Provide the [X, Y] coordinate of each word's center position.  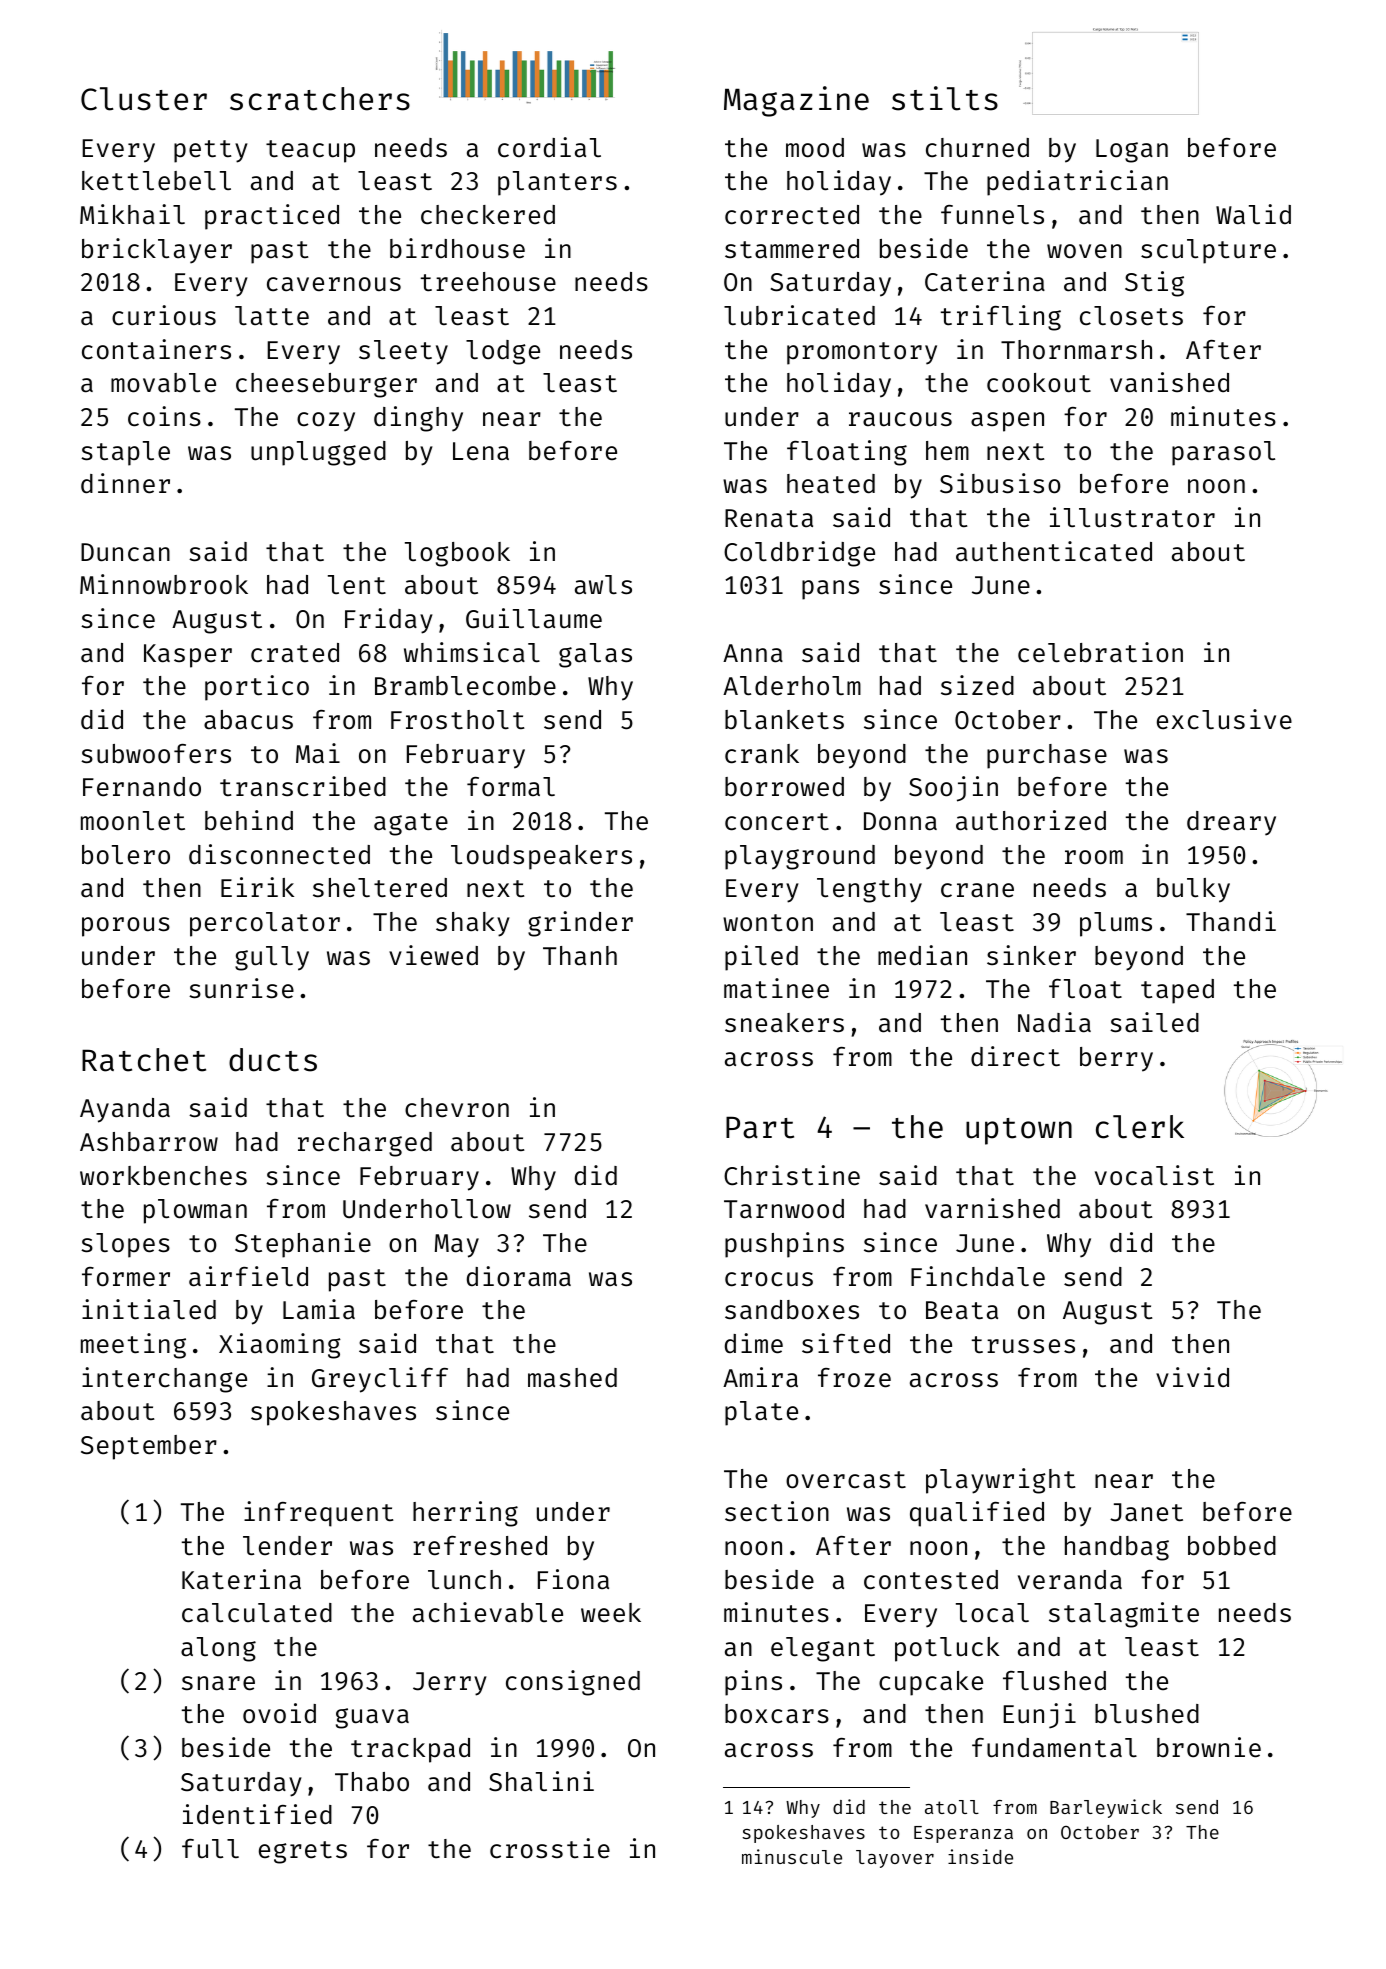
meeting [133, 1346]
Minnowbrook [164, 584]
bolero [126, 855]
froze [854, 1378]
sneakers [784, 1023]
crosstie [550, 1848]
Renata [769, 518]
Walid [1253, 214]
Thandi [1231, 921]
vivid [1192, 1377]
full [210, 1849]
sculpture [1208, 251]
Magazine [796, 101]
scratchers [320, 99]
